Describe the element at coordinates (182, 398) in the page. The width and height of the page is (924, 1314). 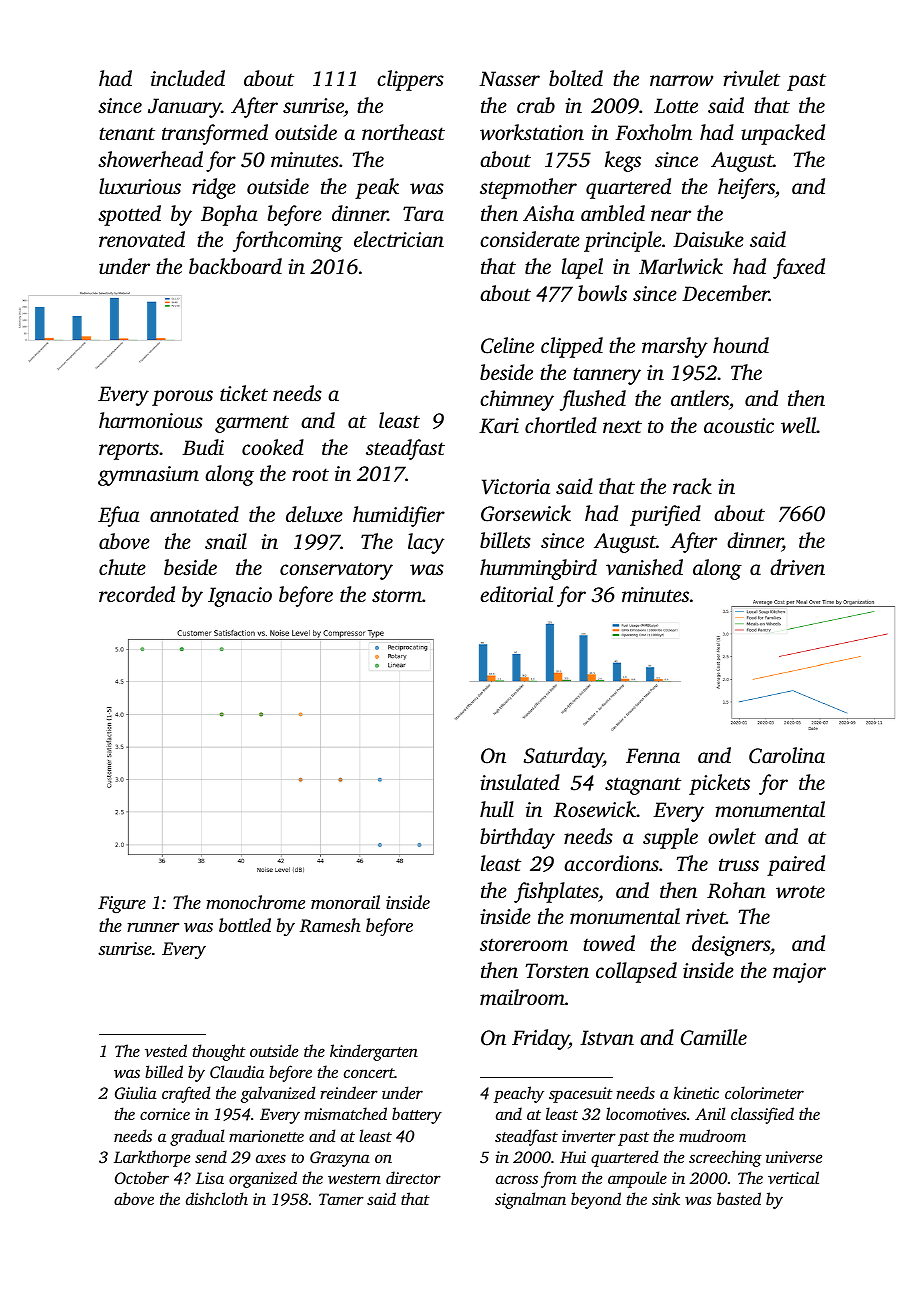
I see `porous` at that location.
